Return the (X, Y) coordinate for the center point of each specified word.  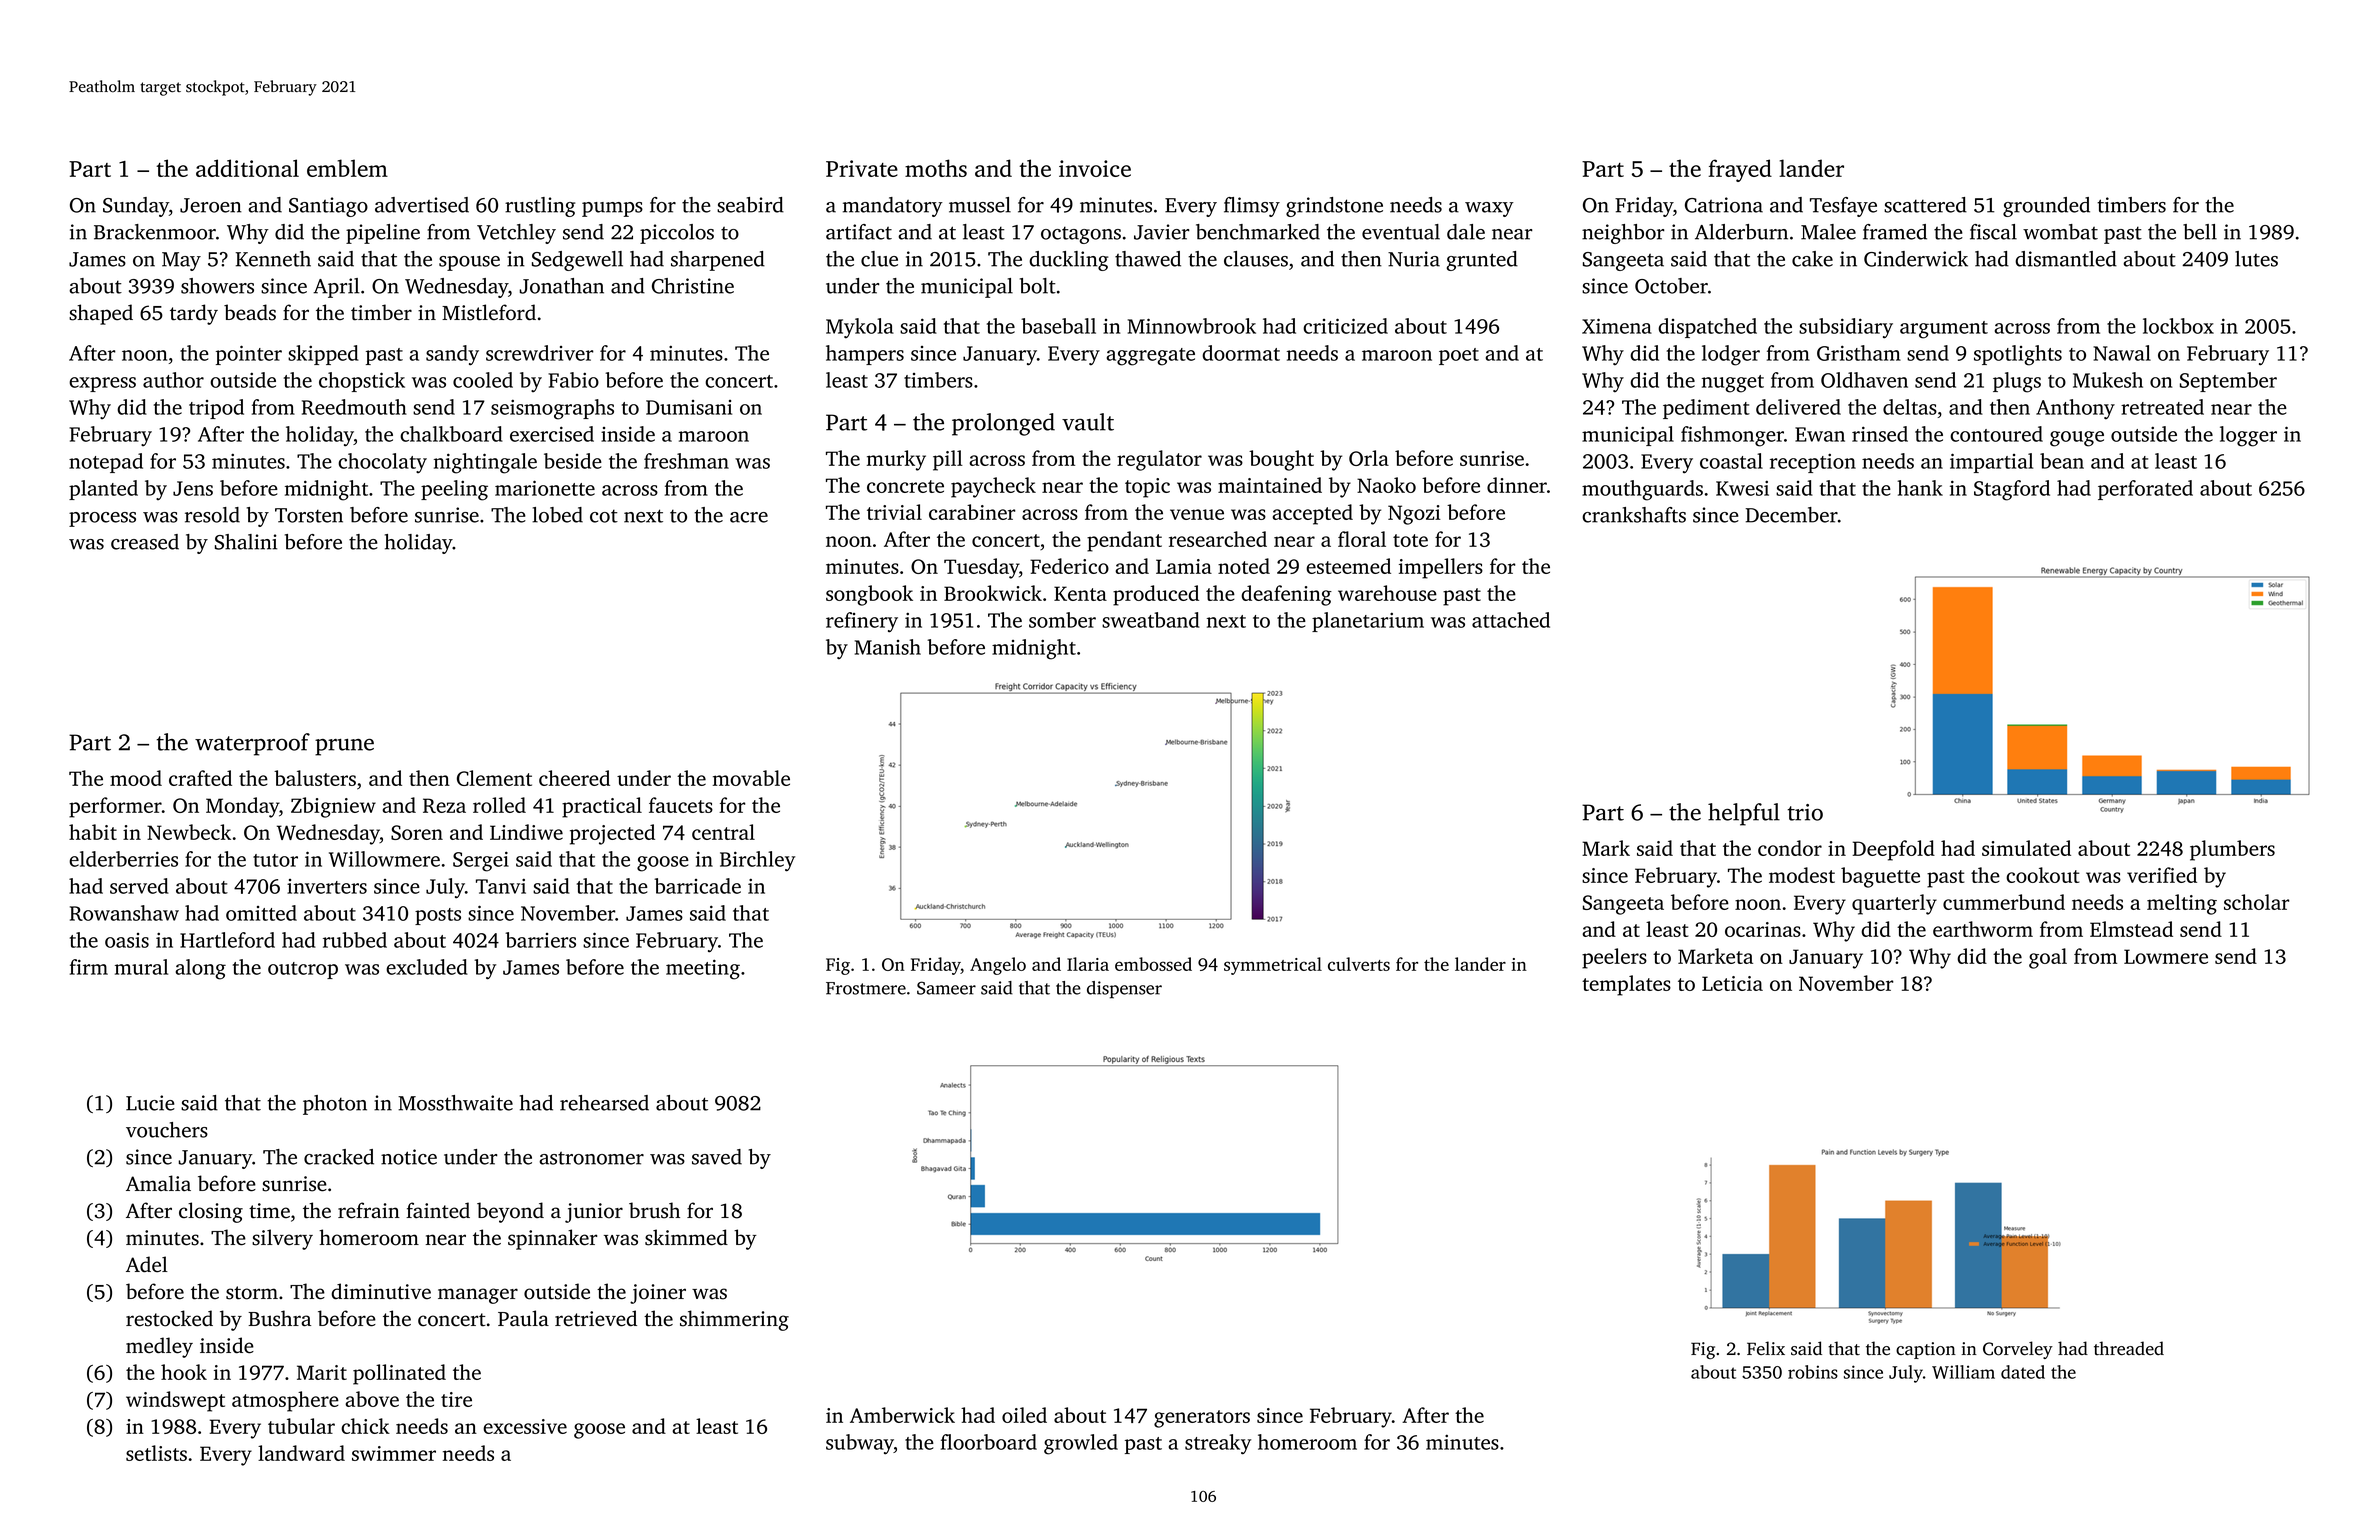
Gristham (1859, 353)
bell (2200, 232)
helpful (1744, 814)
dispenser (1124, 990)
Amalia (158, 1183)
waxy (1489, 209)
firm (89, 967)
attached (1511, 620)
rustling (540, 207)
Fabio (573, 380)
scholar (2257, 902)
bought (1281, 460)
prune (344, 747)
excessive (525, 1426)
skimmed (686, 1237)
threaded (2129, 1348)
